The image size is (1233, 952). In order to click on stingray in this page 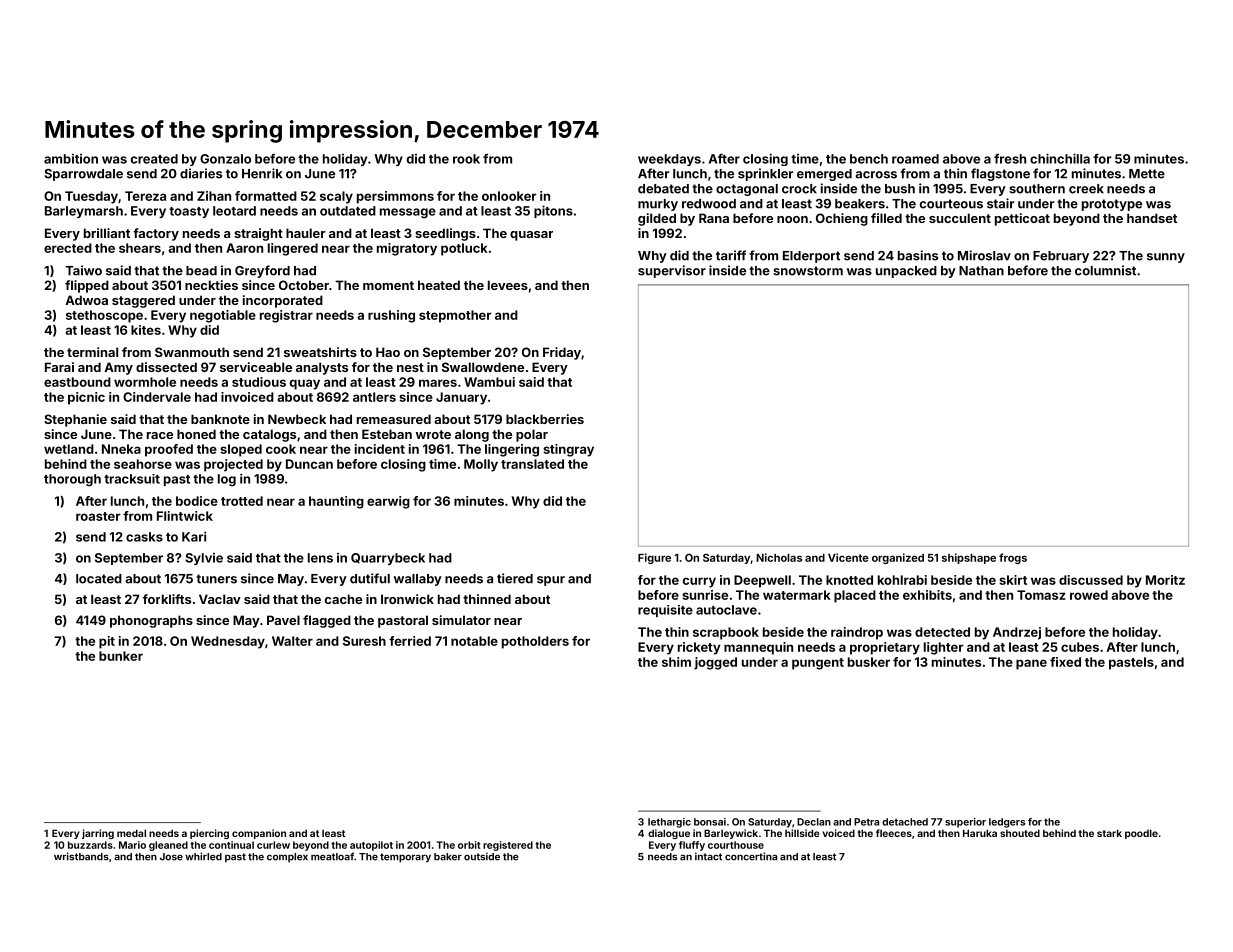, I will do `click(568, 450)`.
